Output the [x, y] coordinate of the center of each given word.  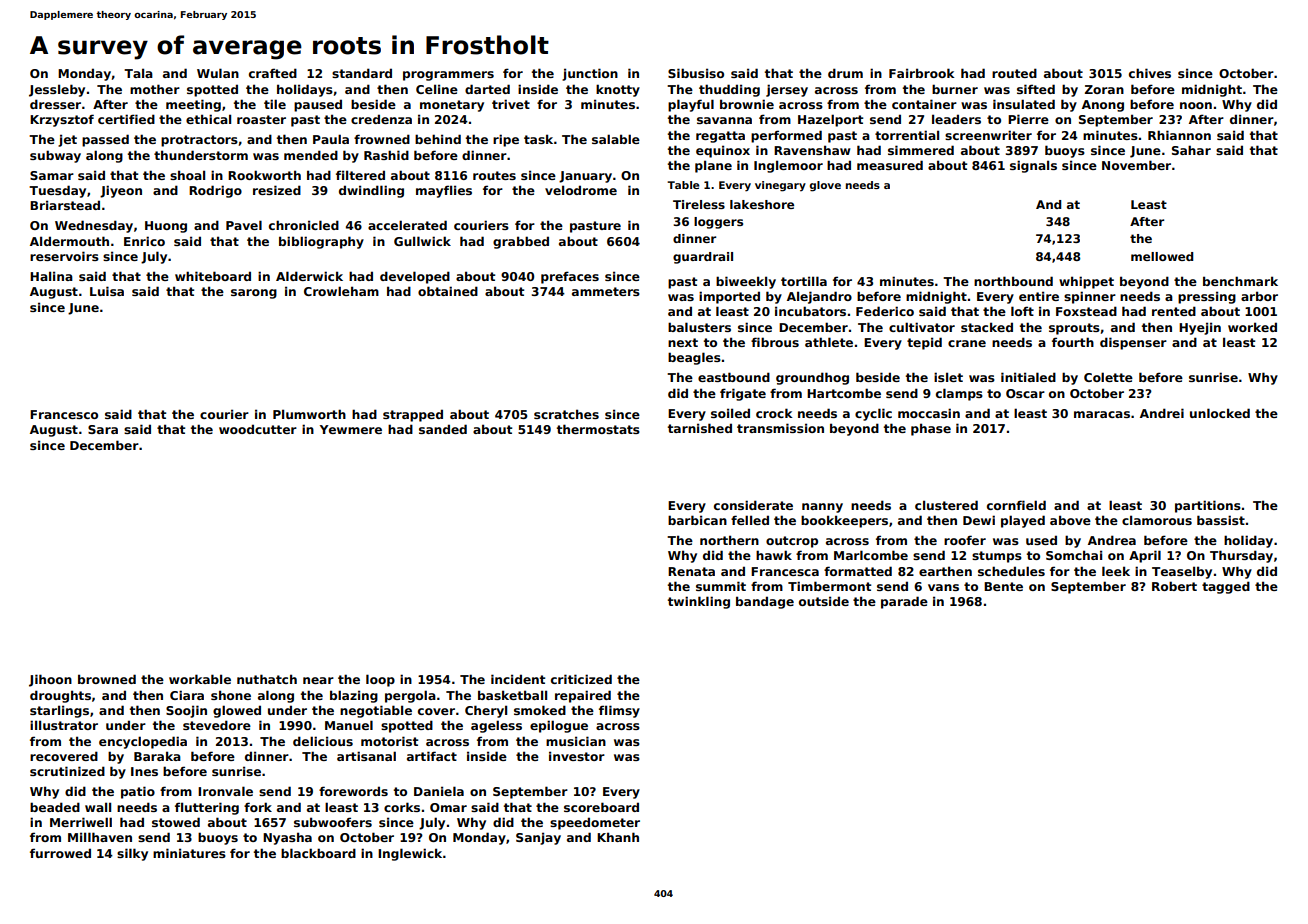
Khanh [618, 837]
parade [904, 602]
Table [683, 185]
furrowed [60, 853]
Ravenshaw [812, 150]
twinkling [699, 602]
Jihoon [50, 680]
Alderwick [309, 276]
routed [1014, 73]
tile [275, 104]
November [1136, 165]
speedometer [595, 823]
